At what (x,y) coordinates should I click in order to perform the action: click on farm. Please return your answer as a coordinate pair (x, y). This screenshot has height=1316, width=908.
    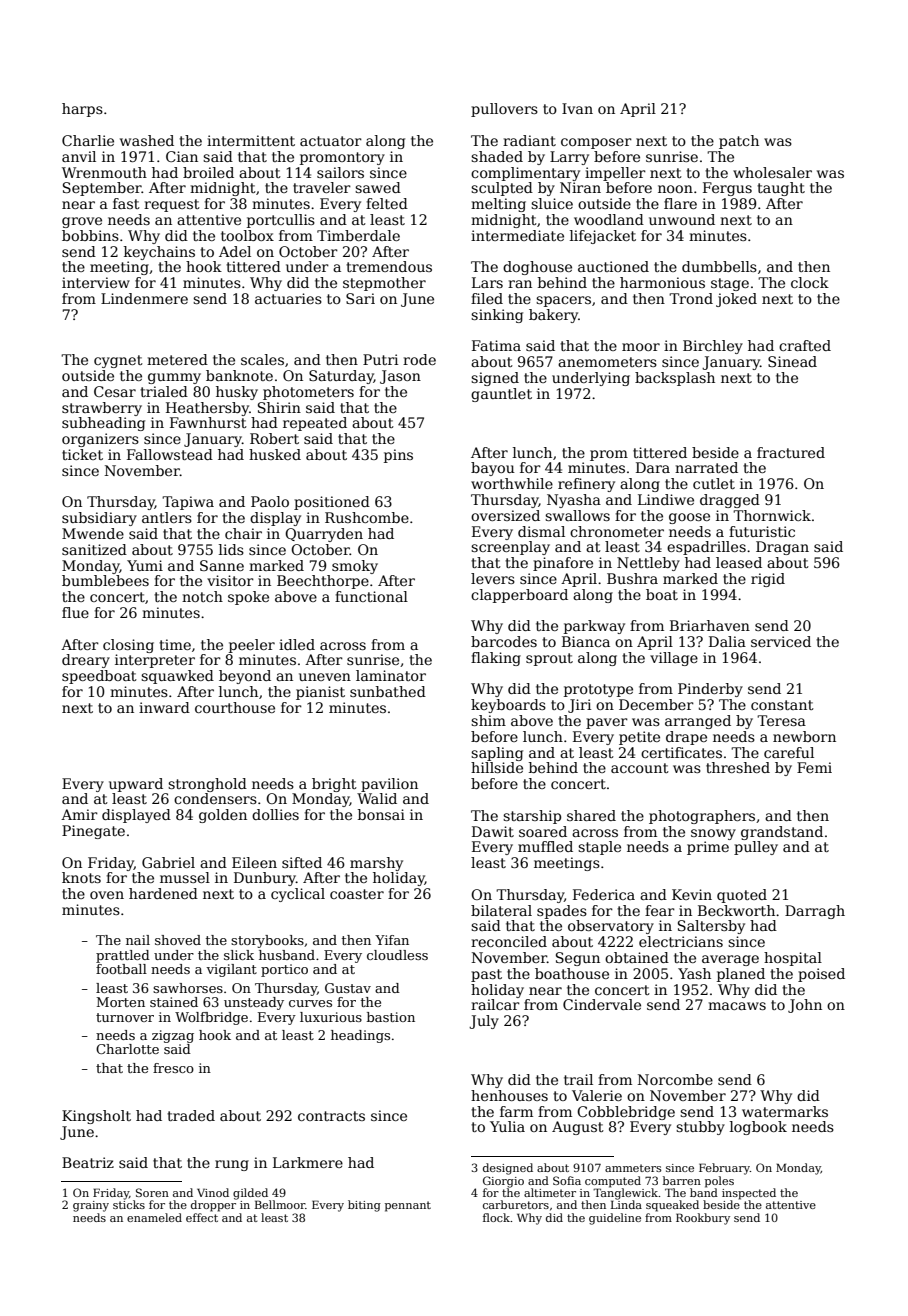
    Looking at the image, I should click on (516, 1111).
